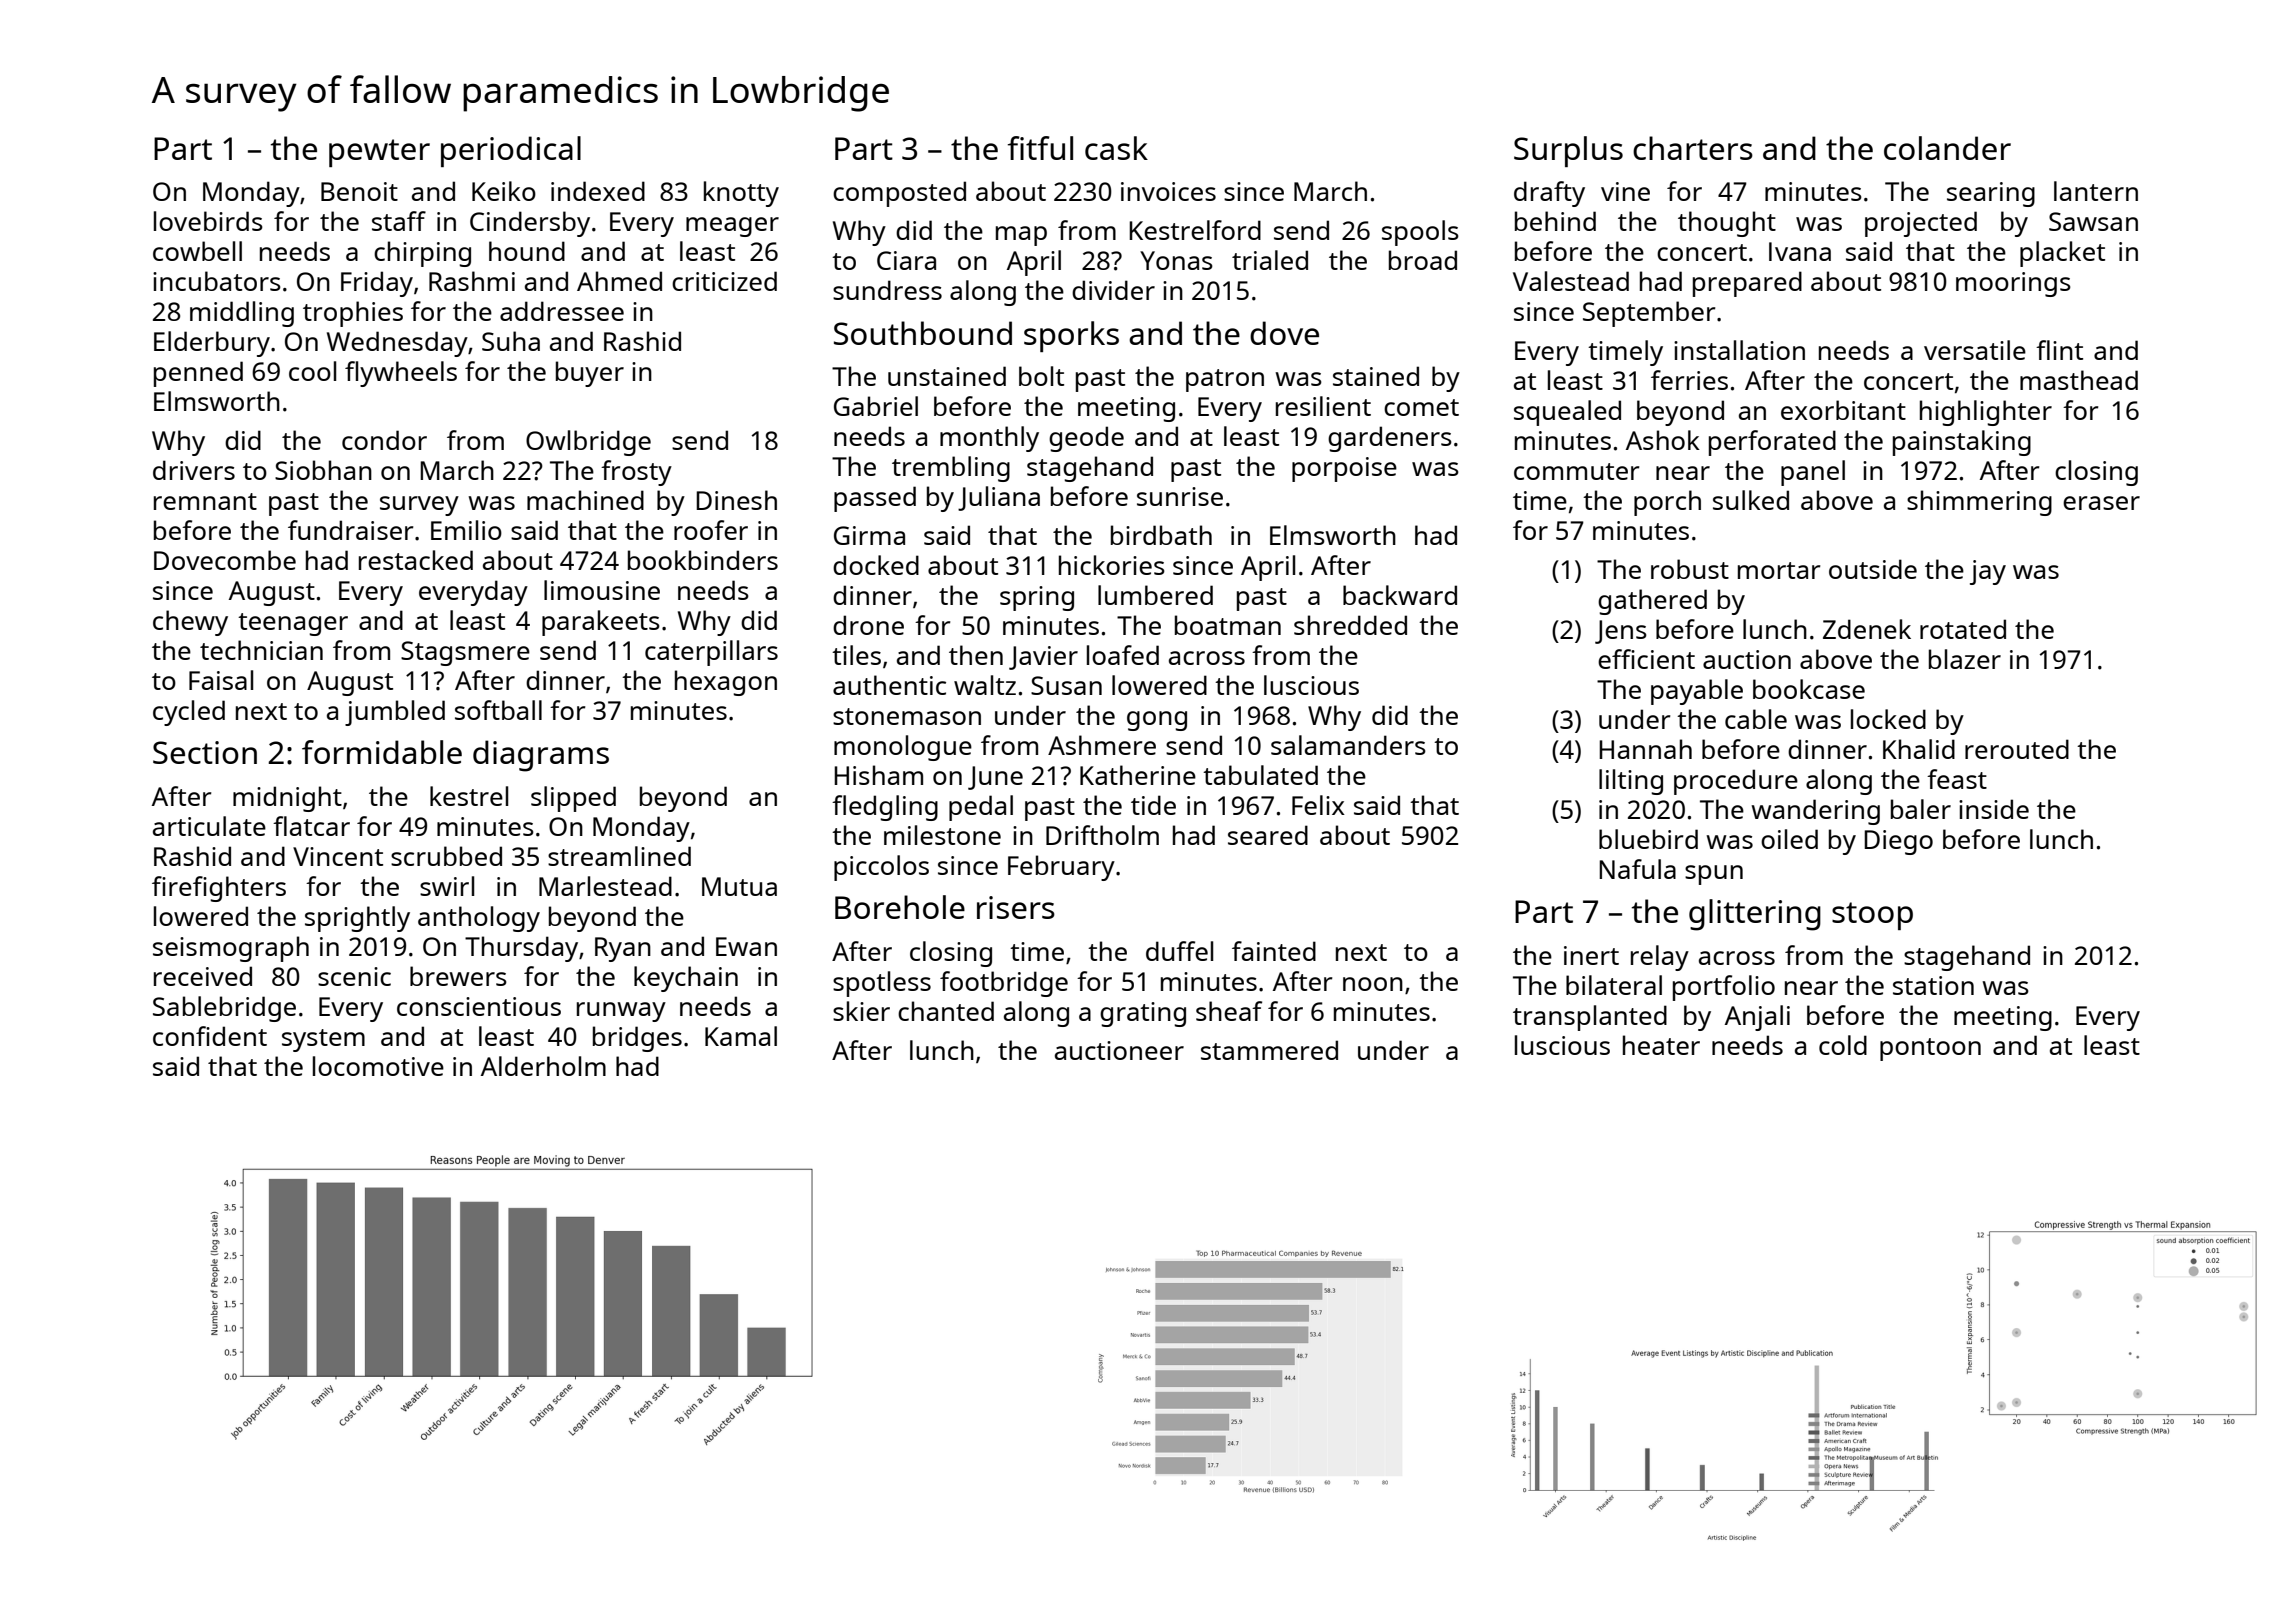  What do you see at coordinates (1576, 471) in the screenshot?
I see `commuter` at bounding box center [1576, 471].
